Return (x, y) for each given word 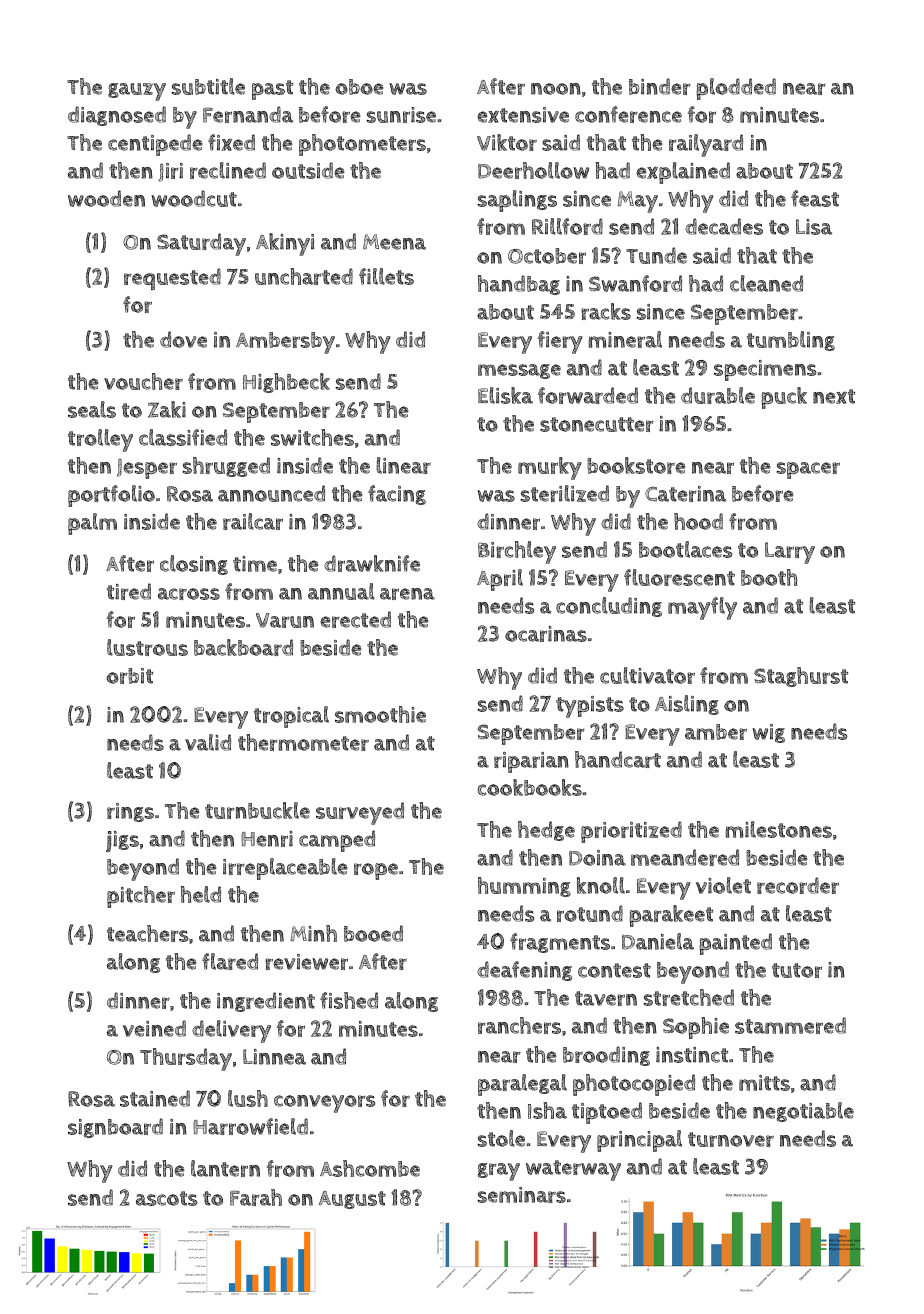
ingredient (266, 1002)
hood (698, 521)
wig (768, 733)
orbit (129, 676)
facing (397, 495)
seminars (522, 1195)
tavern (606, 998)
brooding (606, 1056)
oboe (359, 87)
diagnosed (117, 116)
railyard (706, 145)
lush (248, 1098)
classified (183, 437)
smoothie (380, 714)
